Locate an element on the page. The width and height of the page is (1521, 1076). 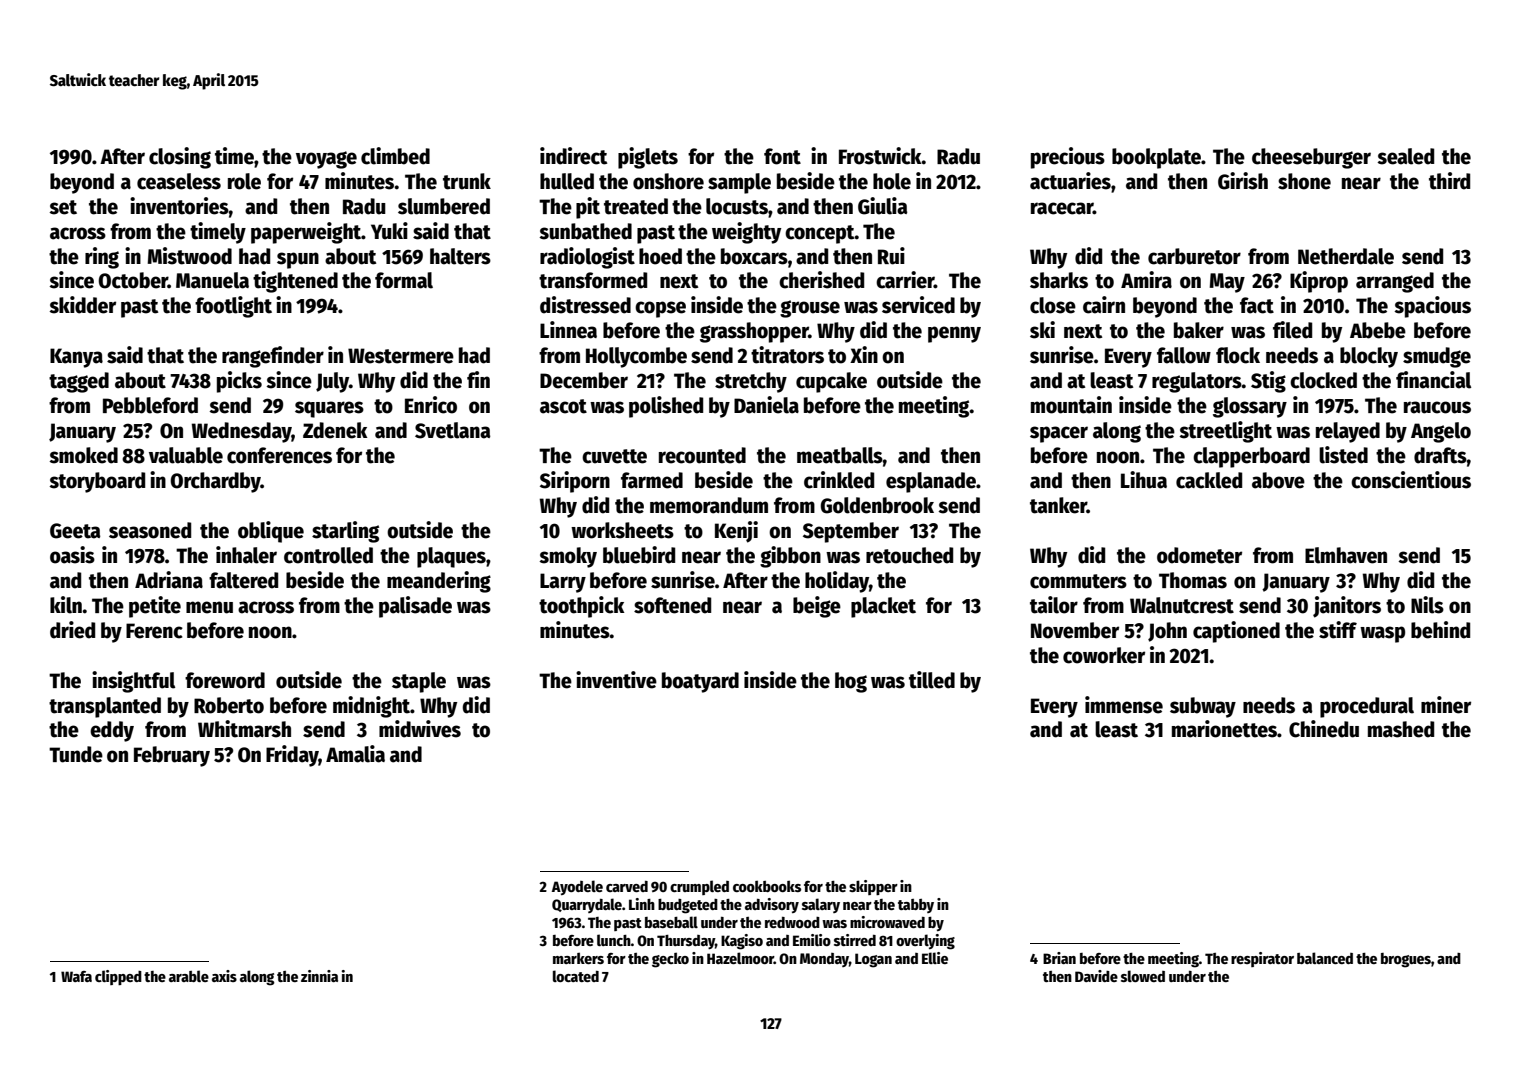
third is located at coordinates (1449, 181).
